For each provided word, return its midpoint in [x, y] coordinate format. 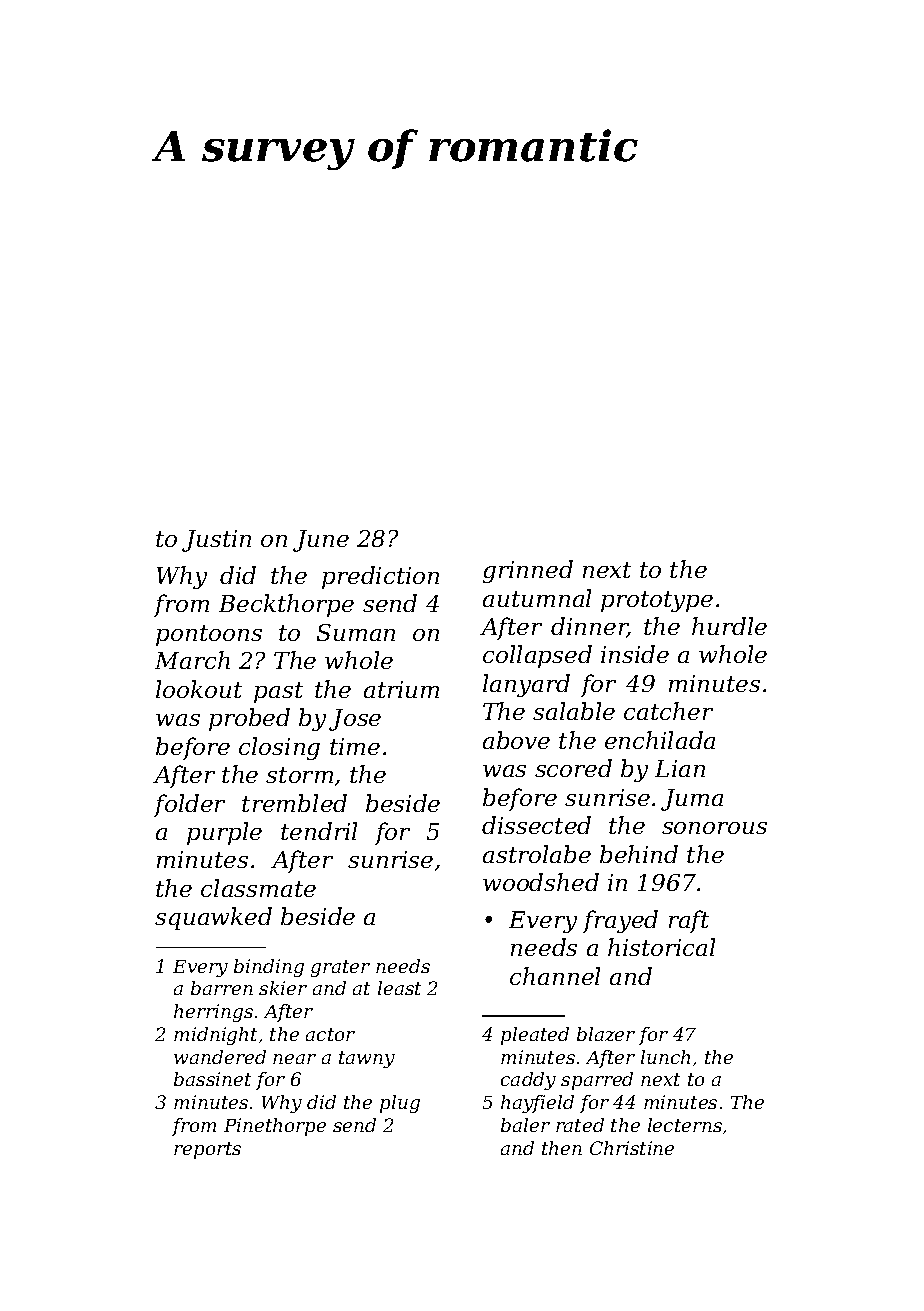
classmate [258, 888]
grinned [528, 571]
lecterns [685, 1125]
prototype [657, 601]
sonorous [714, 828]
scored [573, 768]
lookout [199, 689]
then [562, 1148]
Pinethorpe [275, 1127]
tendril [319, 831]
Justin [216, 541]
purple [224, 833]
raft [689, 921]
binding [269, 968]
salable [574, 711]
